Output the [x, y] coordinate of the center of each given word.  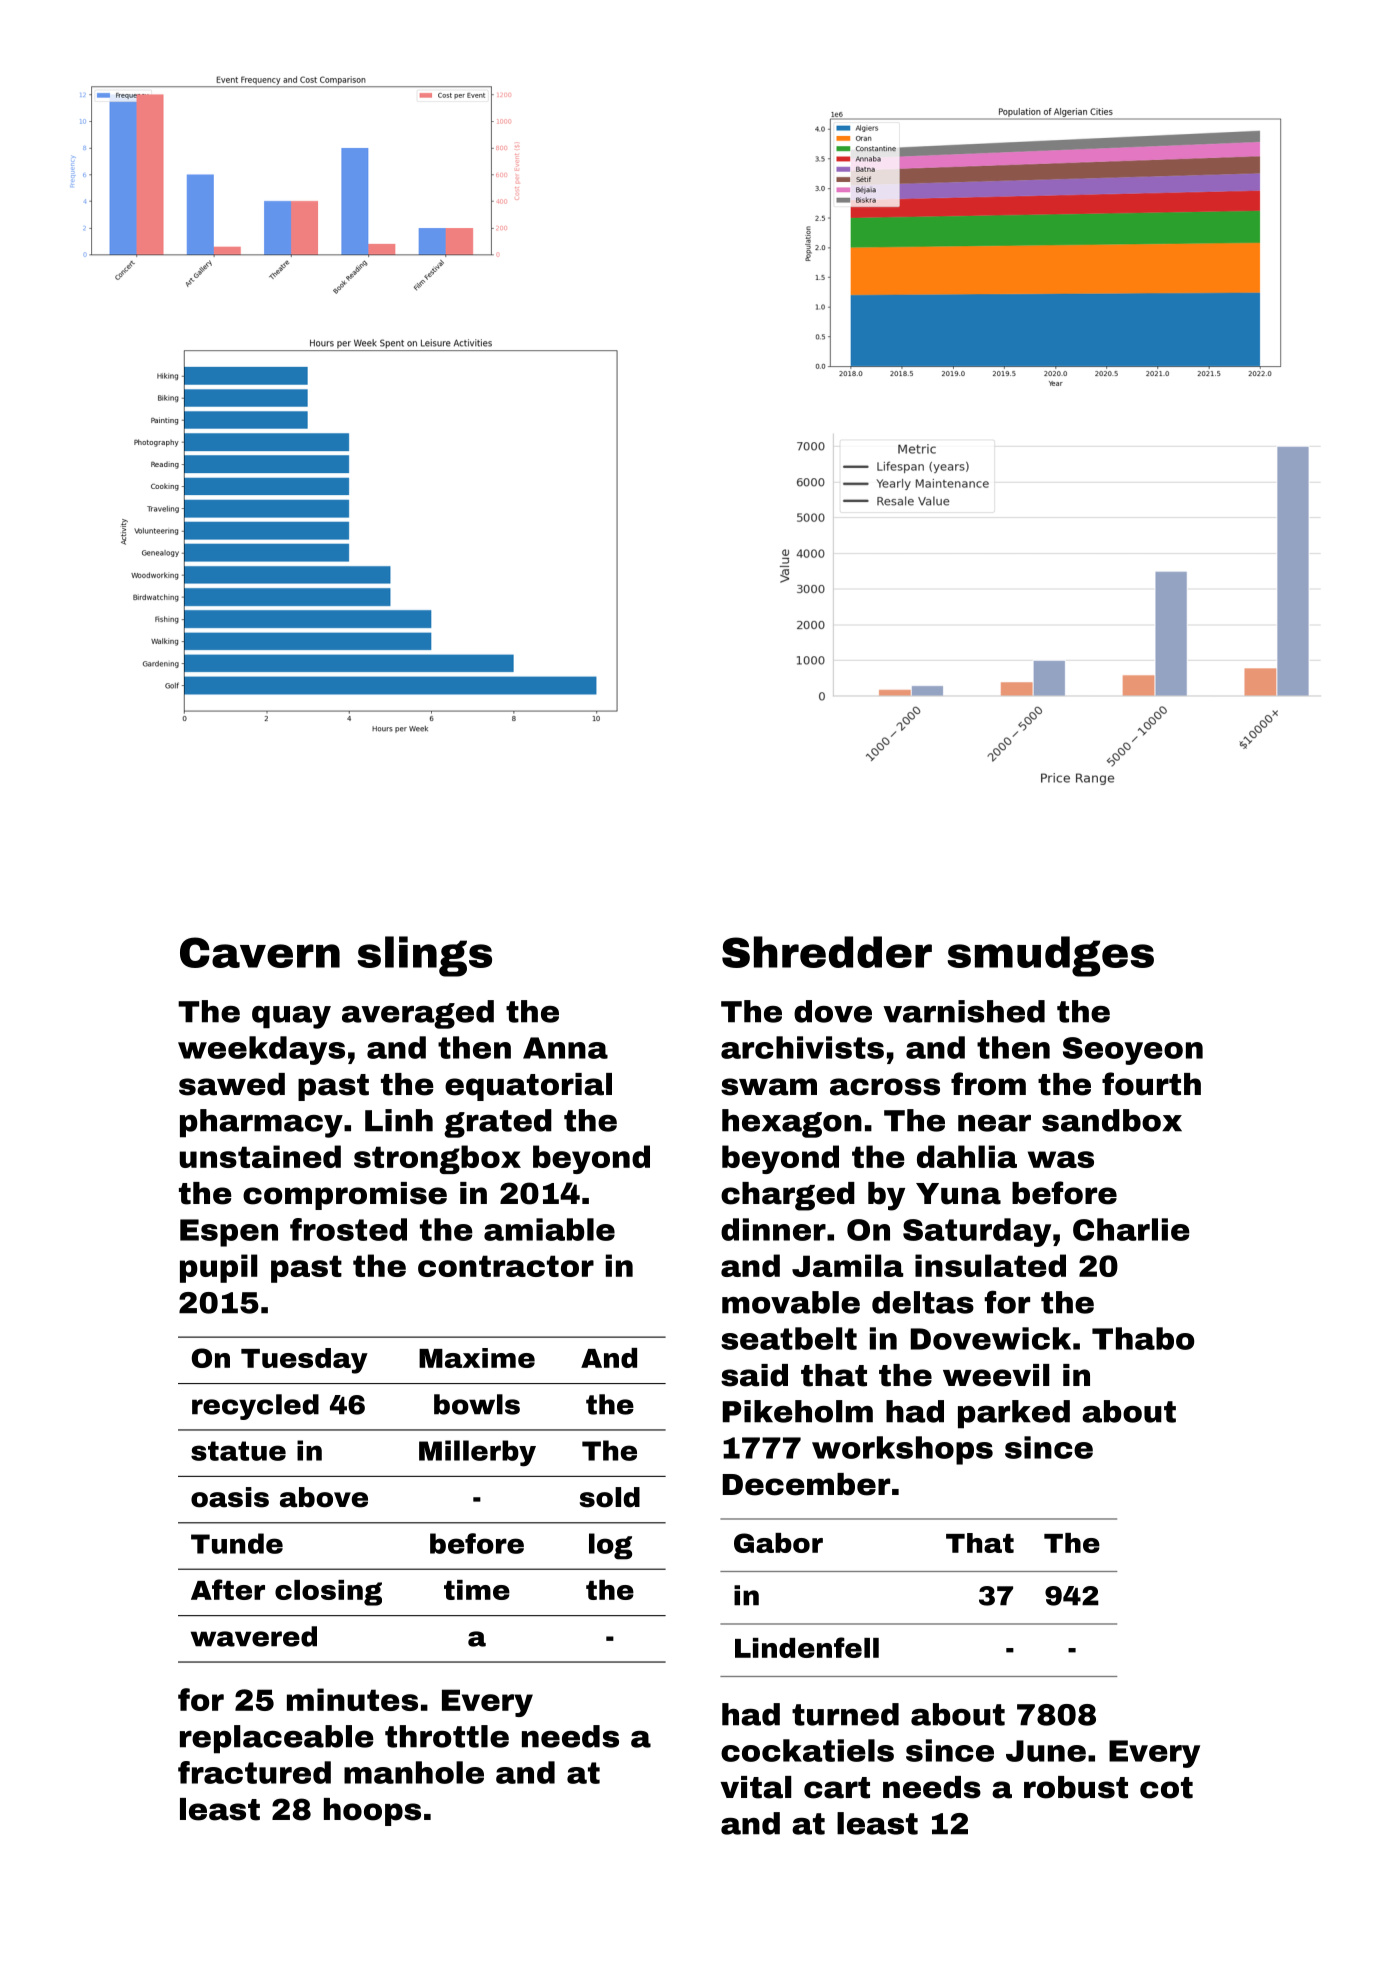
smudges [1051, 956]
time [477, 1590]
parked [1014, 1414]
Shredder [827, 952]
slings [425, 956]
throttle [447, 1736]
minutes [352, 1699]
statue [238, 1451]
